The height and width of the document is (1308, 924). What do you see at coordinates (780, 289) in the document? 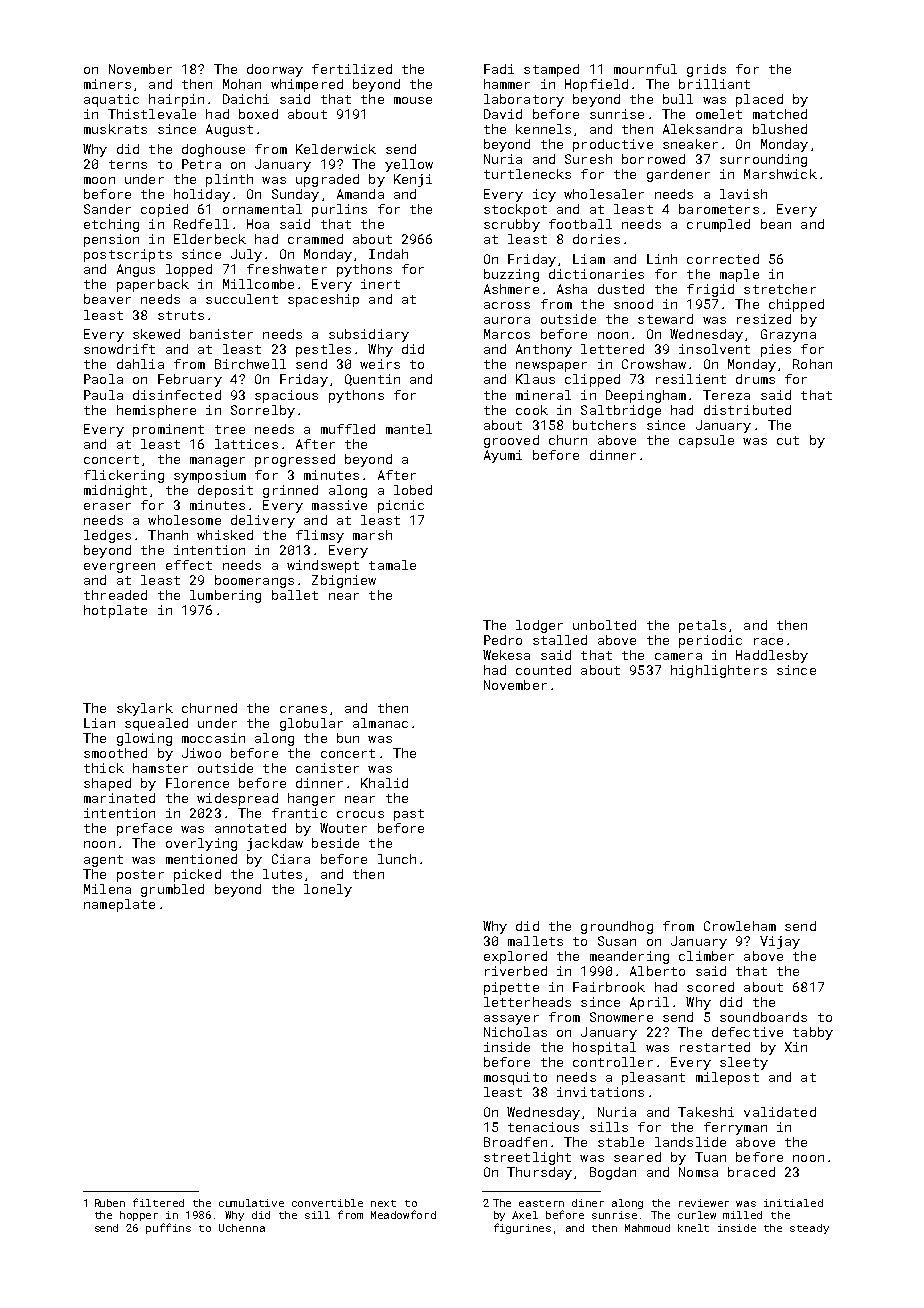
I see `stretcher` at bounding box center [780, 289].
